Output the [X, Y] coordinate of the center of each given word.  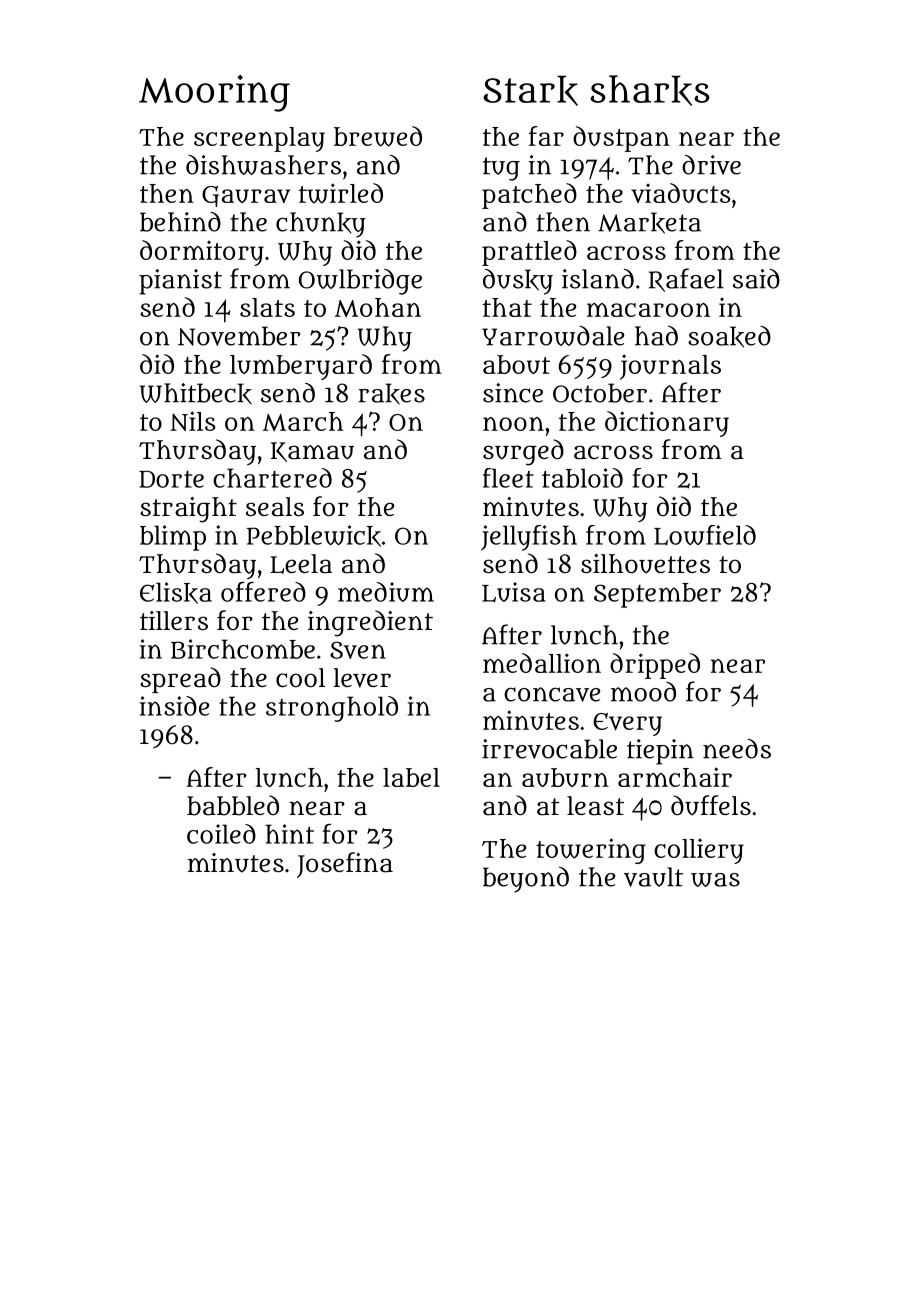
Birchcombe [243, 649]
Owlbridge [360, 282]
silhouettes [645, 564]
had [656, 335]
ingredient [370, 623]
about [516, 364]
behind [180, 222]
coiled [221, 834]
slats [267, 307]
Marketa [649, 223]
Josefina [345, 865]
